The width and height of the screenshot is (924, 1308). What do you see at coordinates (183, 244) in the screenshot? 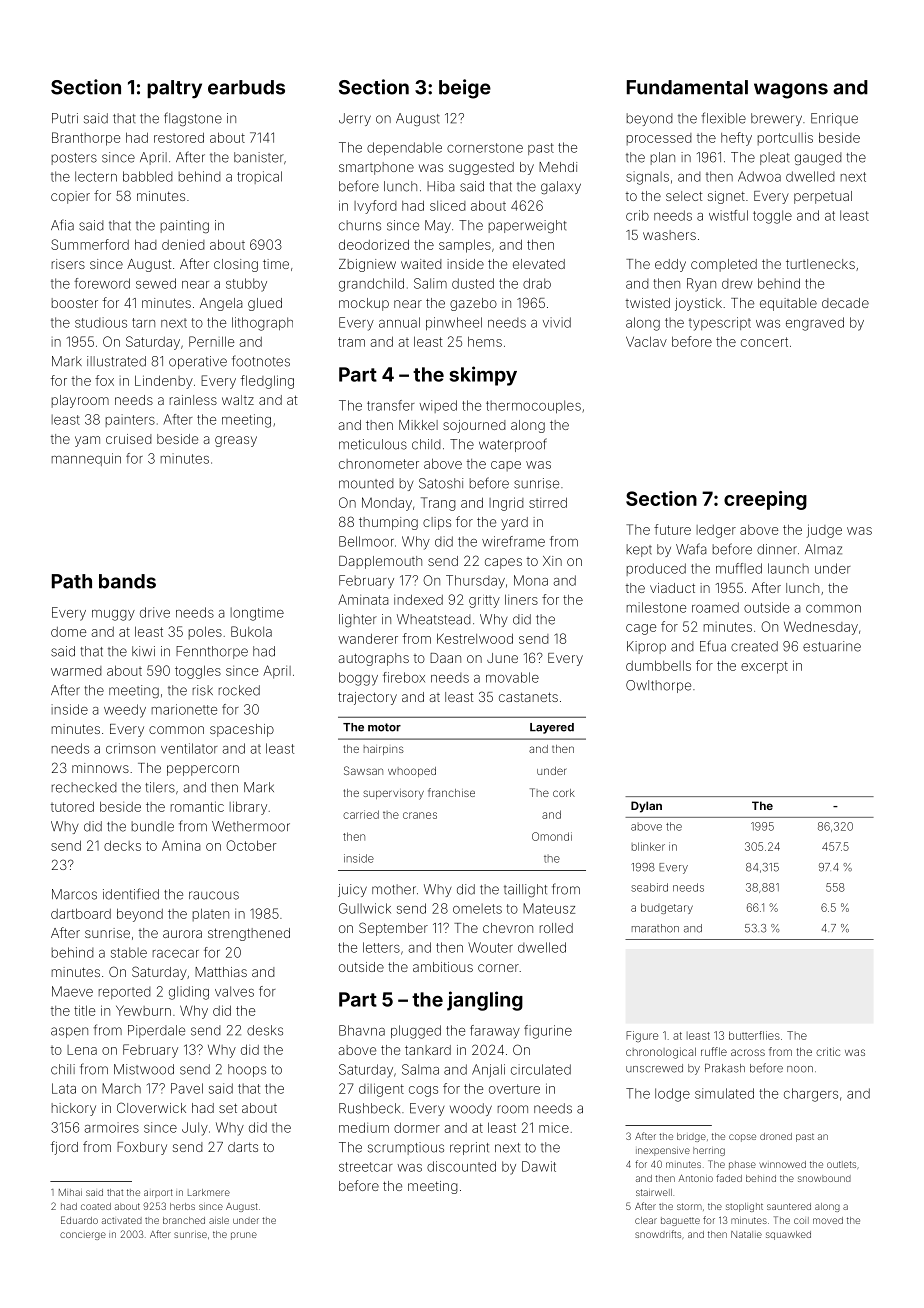
I see `denied` at bounding box center [183, 244].
